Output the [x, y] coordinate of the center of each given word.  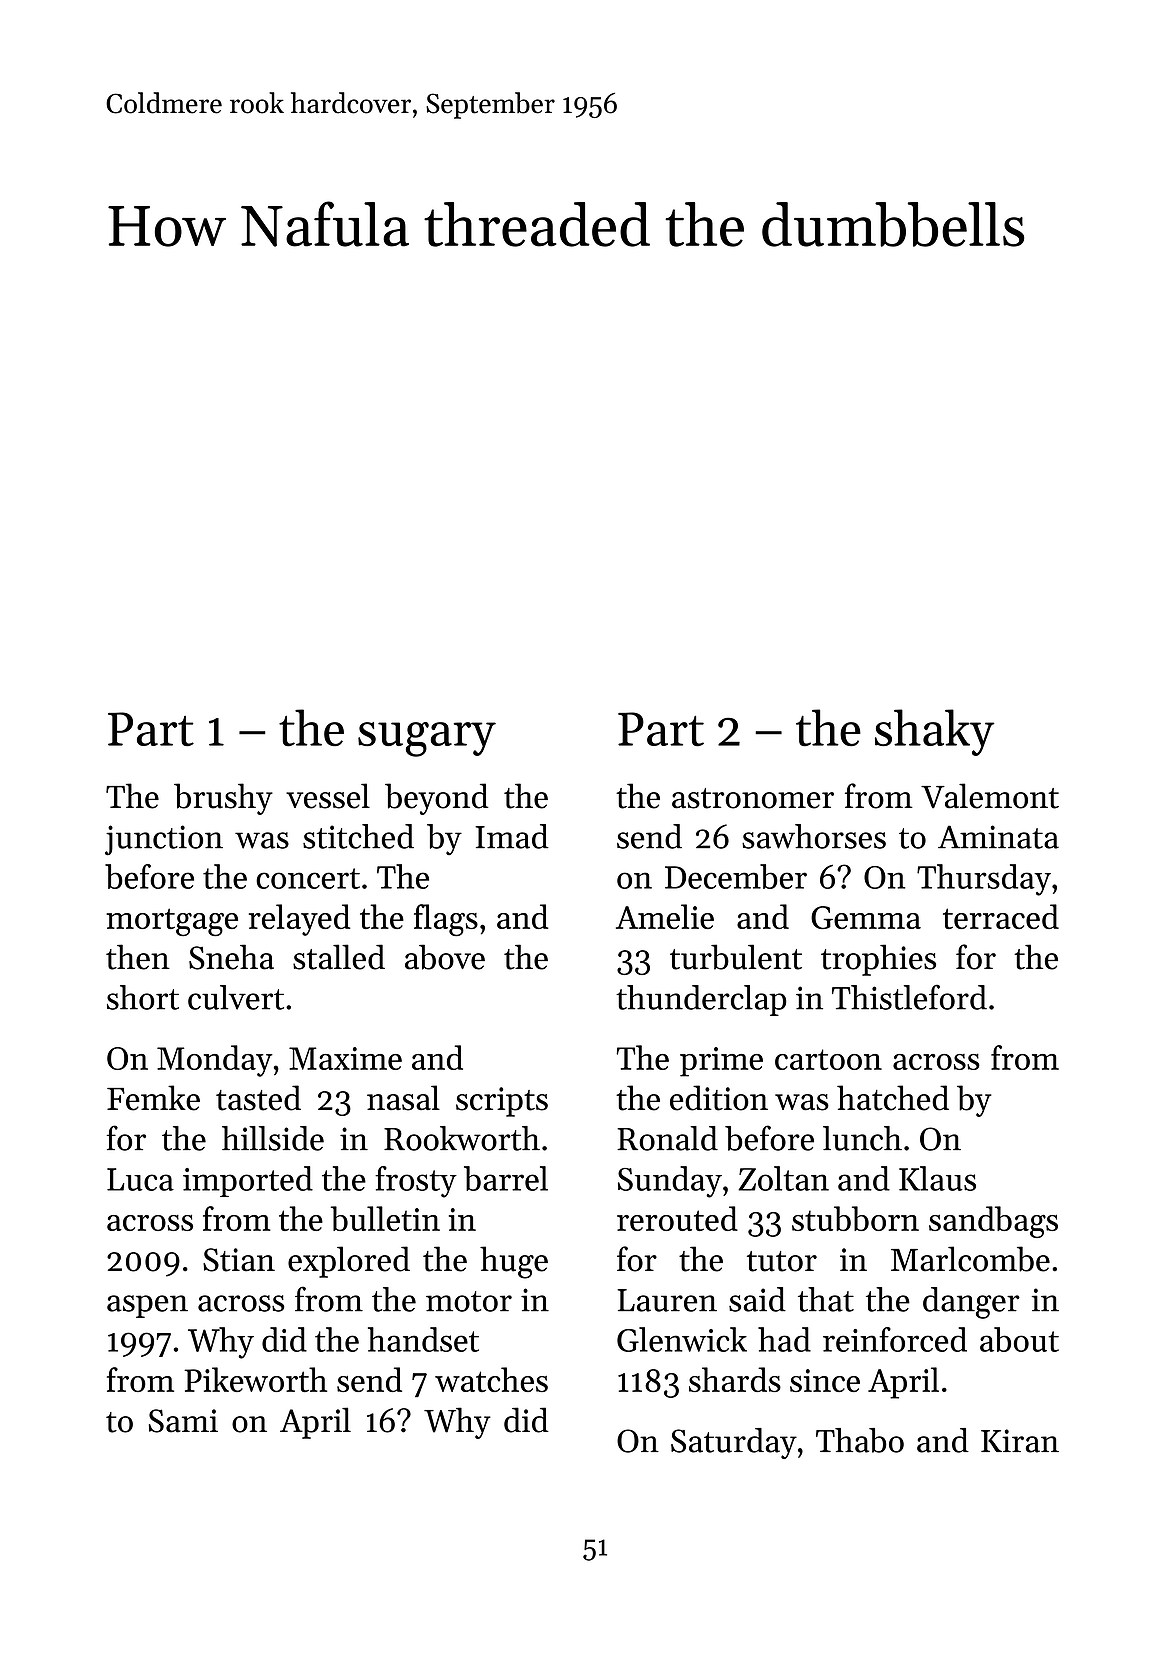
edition [719, 1098]
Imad [512, 836]
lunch [862, 1138]
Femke [153, 1098]
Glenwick [682, 1339]
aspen [147, 1306]
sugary [427, 739]
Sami [183, 1421]
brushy [223, 799]
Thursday [984, 880]
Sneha [231, 957]
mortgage [172, 922]
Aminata [998, 837]
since [825, 1380]
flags [446, 920]
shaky [934, 732]
